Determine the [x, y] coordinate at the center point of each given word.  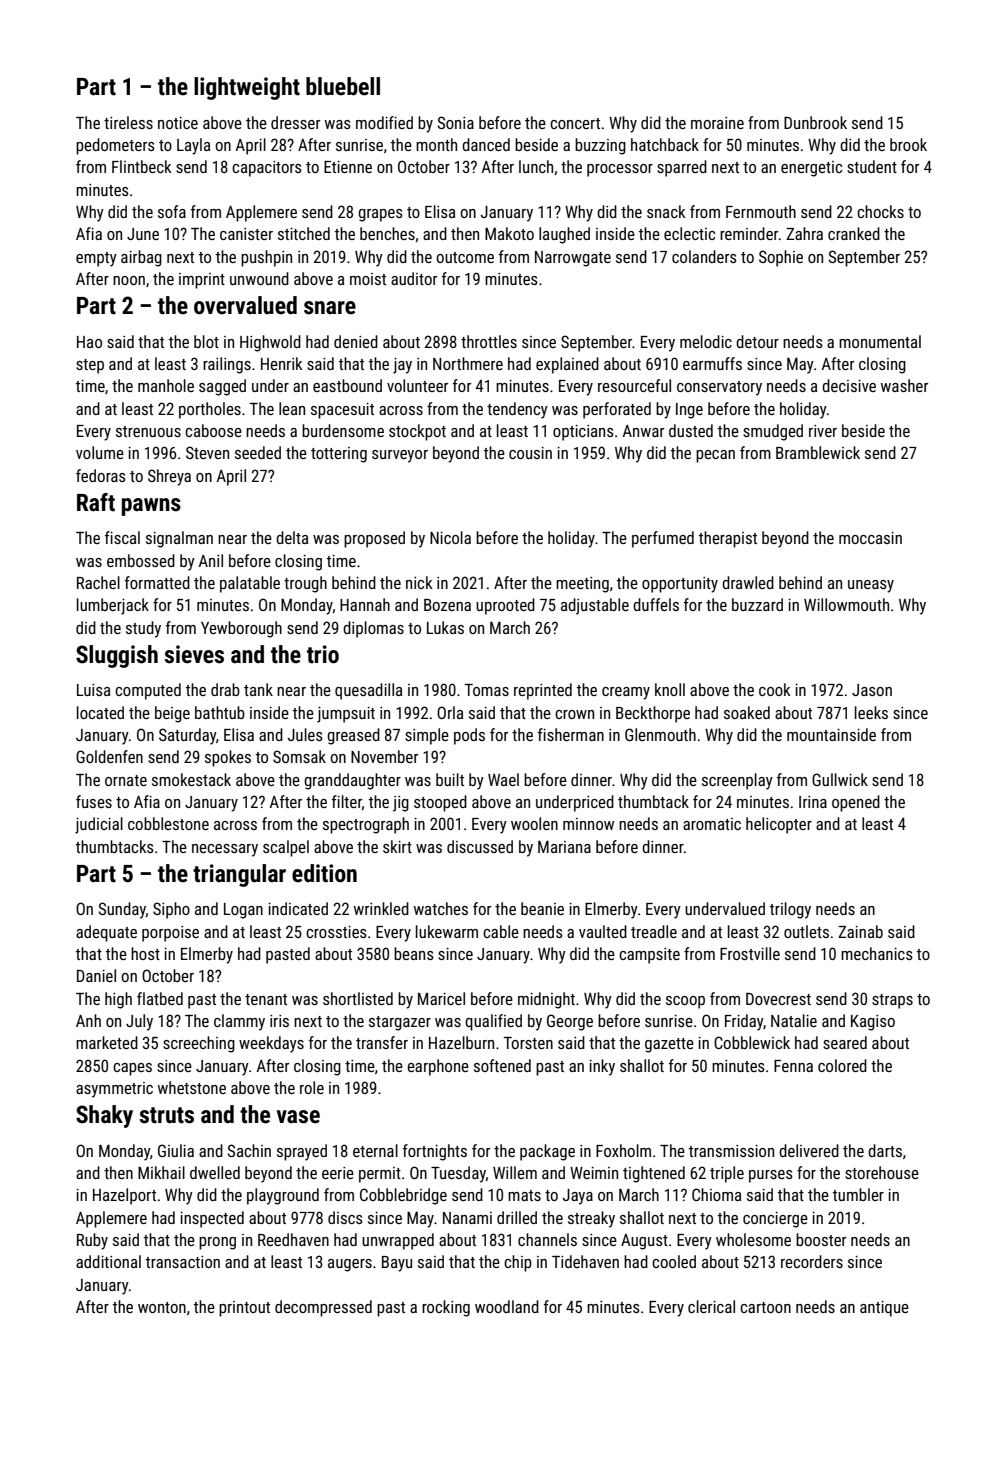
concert [575, 123]
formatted [157, 582]
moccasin [870, 538]
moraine [717, 123]
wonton [162, 1307]
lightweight [247, 88]
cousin [530, 453]
